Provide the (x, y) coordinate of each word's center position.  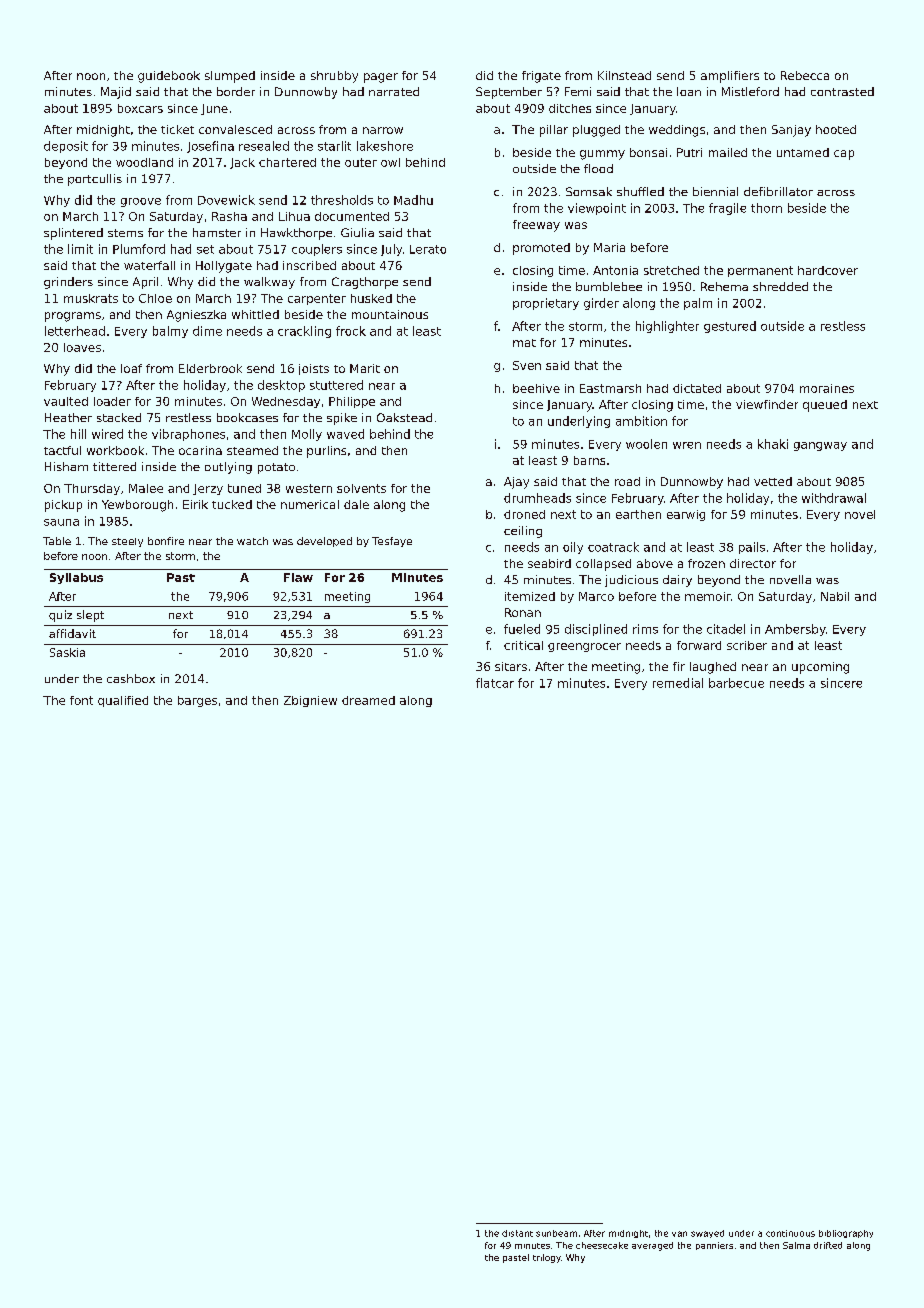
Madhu (413, 200)
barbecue (736, 683)
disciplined (596, 630)
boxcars (140, 108)
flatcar (495, 683)
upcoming (820, 668)
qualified (123, 701)
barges (197, 701)
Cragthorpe (365, 283)
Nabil (835, 596)
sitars (511, 666)
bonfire (166, 541)
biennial (715, 191)
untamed (803, 152)
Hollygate (224, 267)
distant (517, 1233)
